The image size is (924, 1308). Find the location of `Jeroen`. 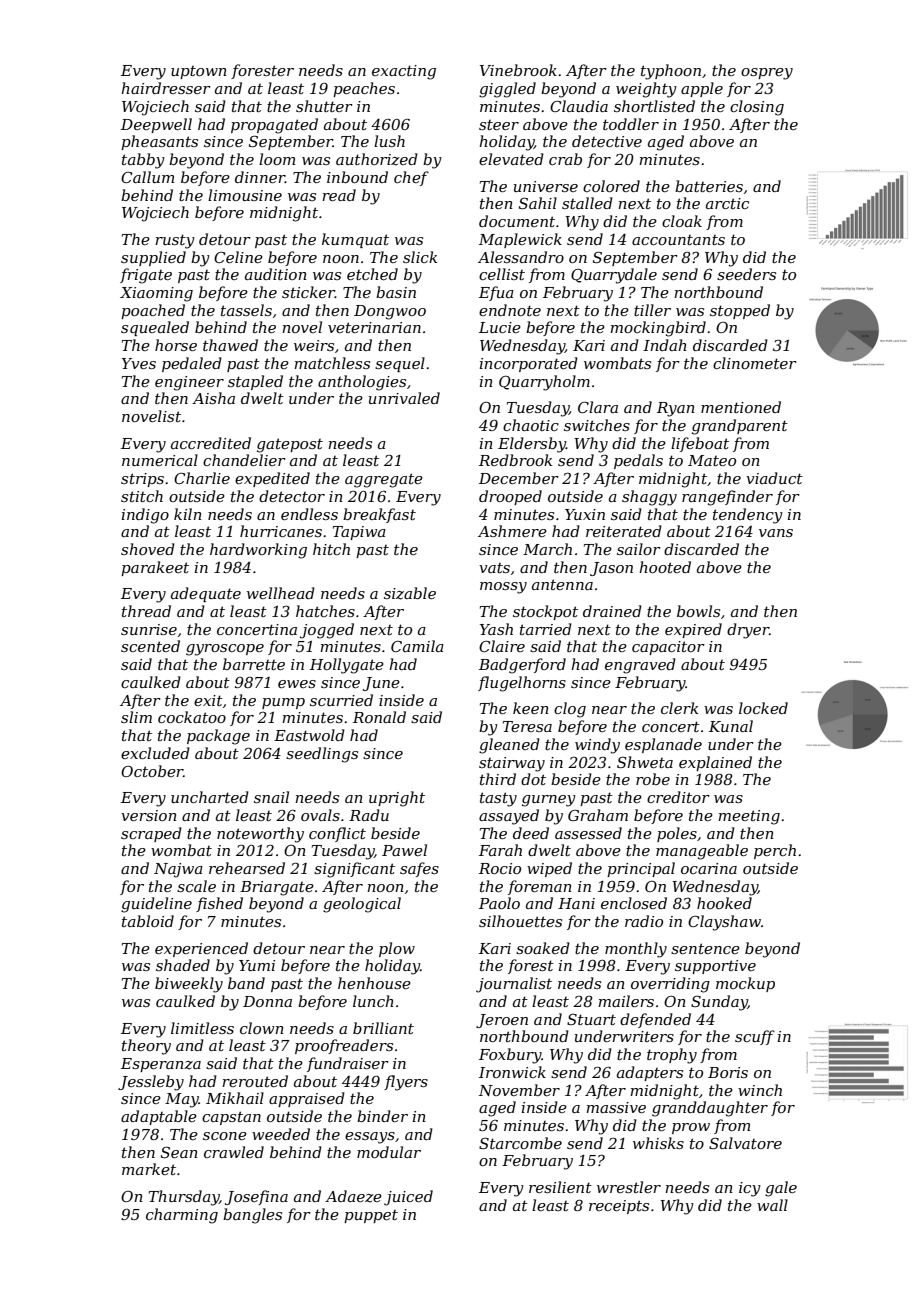

Jeroen is located at coordinates (502, 1021).
